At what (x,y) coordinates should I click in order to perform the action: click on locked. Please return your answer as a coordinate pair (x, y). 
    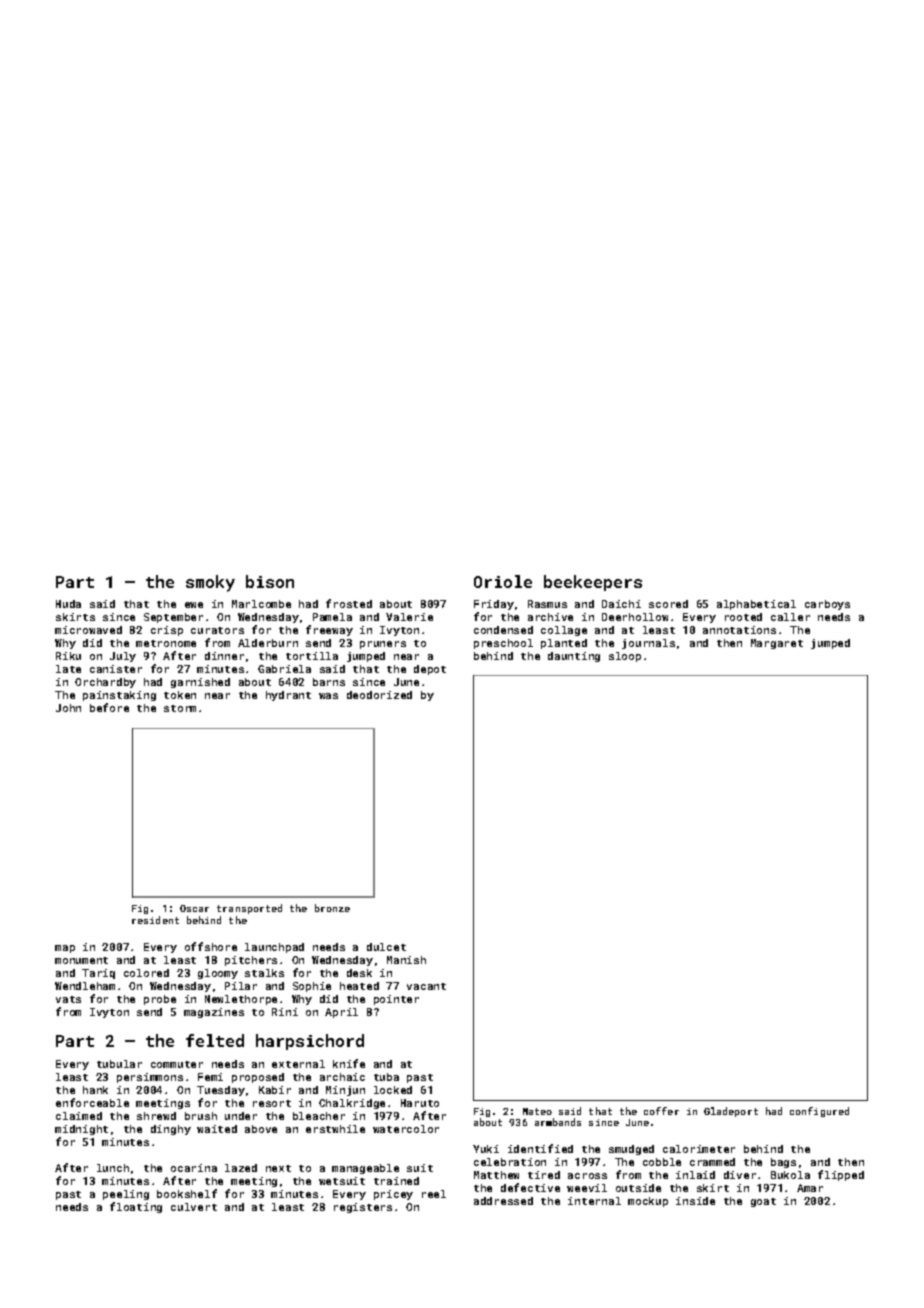
    Looking at the image, I should click on (393, 1090).
